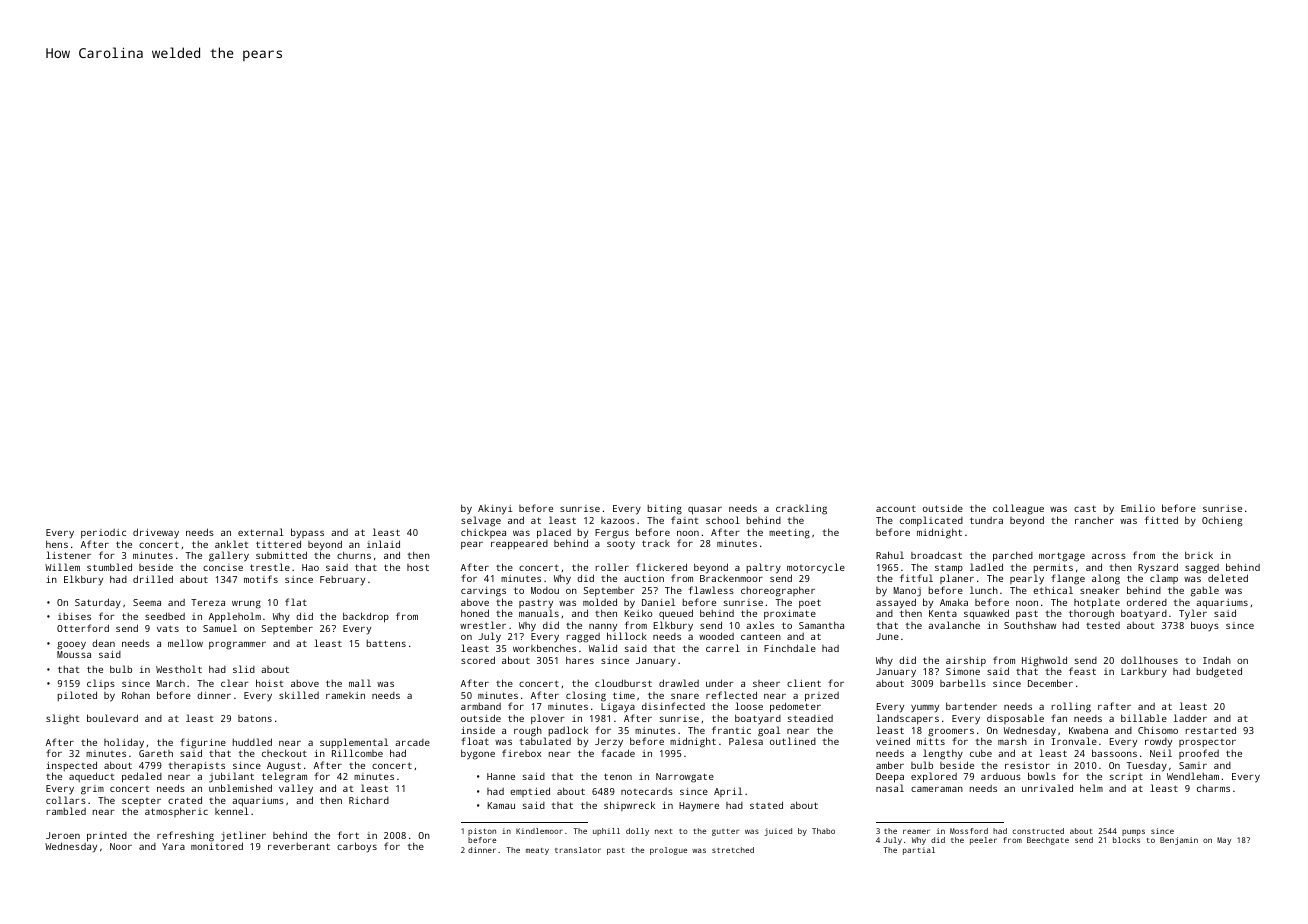 Image resolution: width=1308 pixels, height=924 pixels. Describe the element at coordinates (103, 533) in the page. I see `periodic` at that location.
